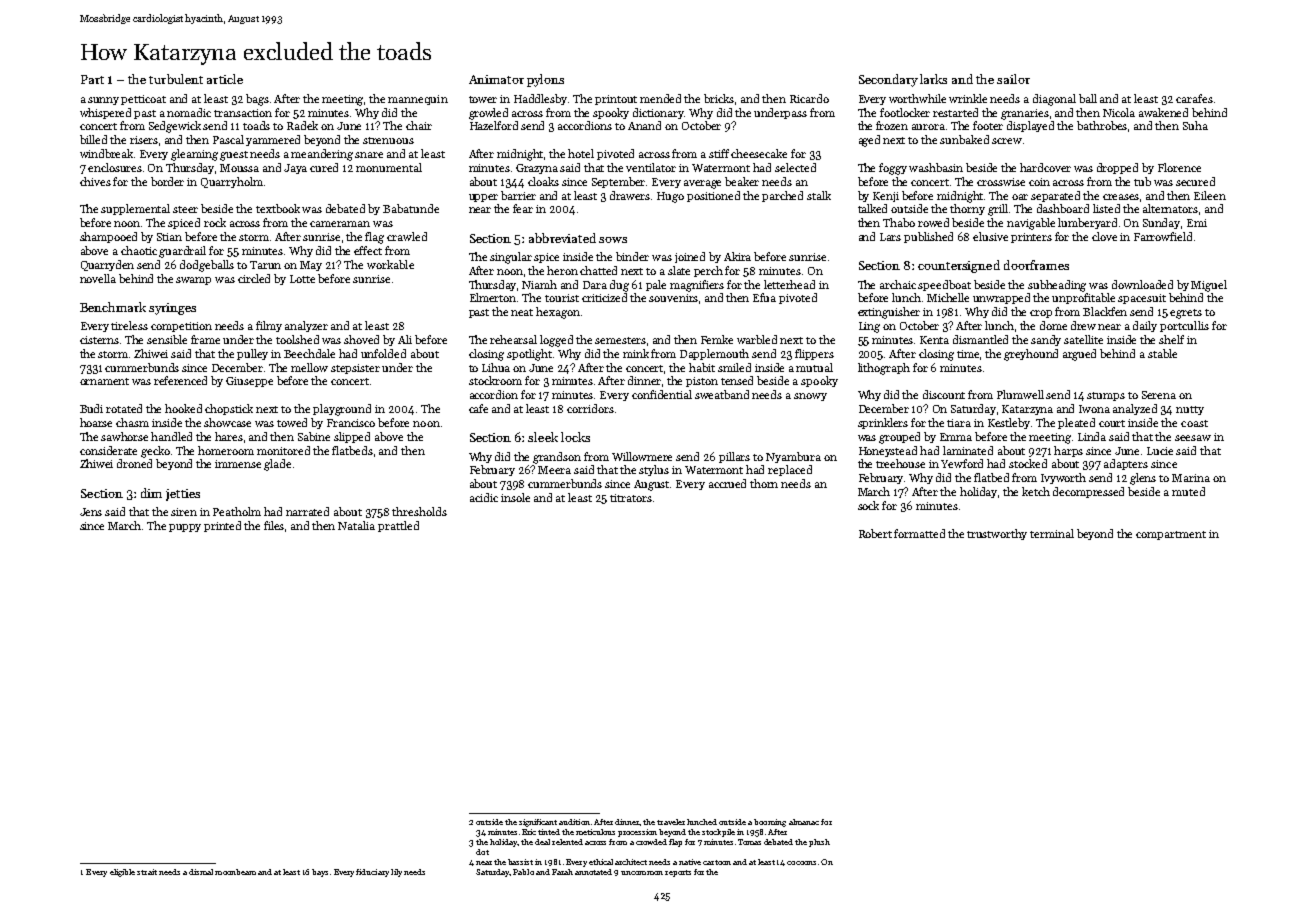 The width and height of the image is (1308, 924). I want to click on Grazyna, so click(537, 169).
